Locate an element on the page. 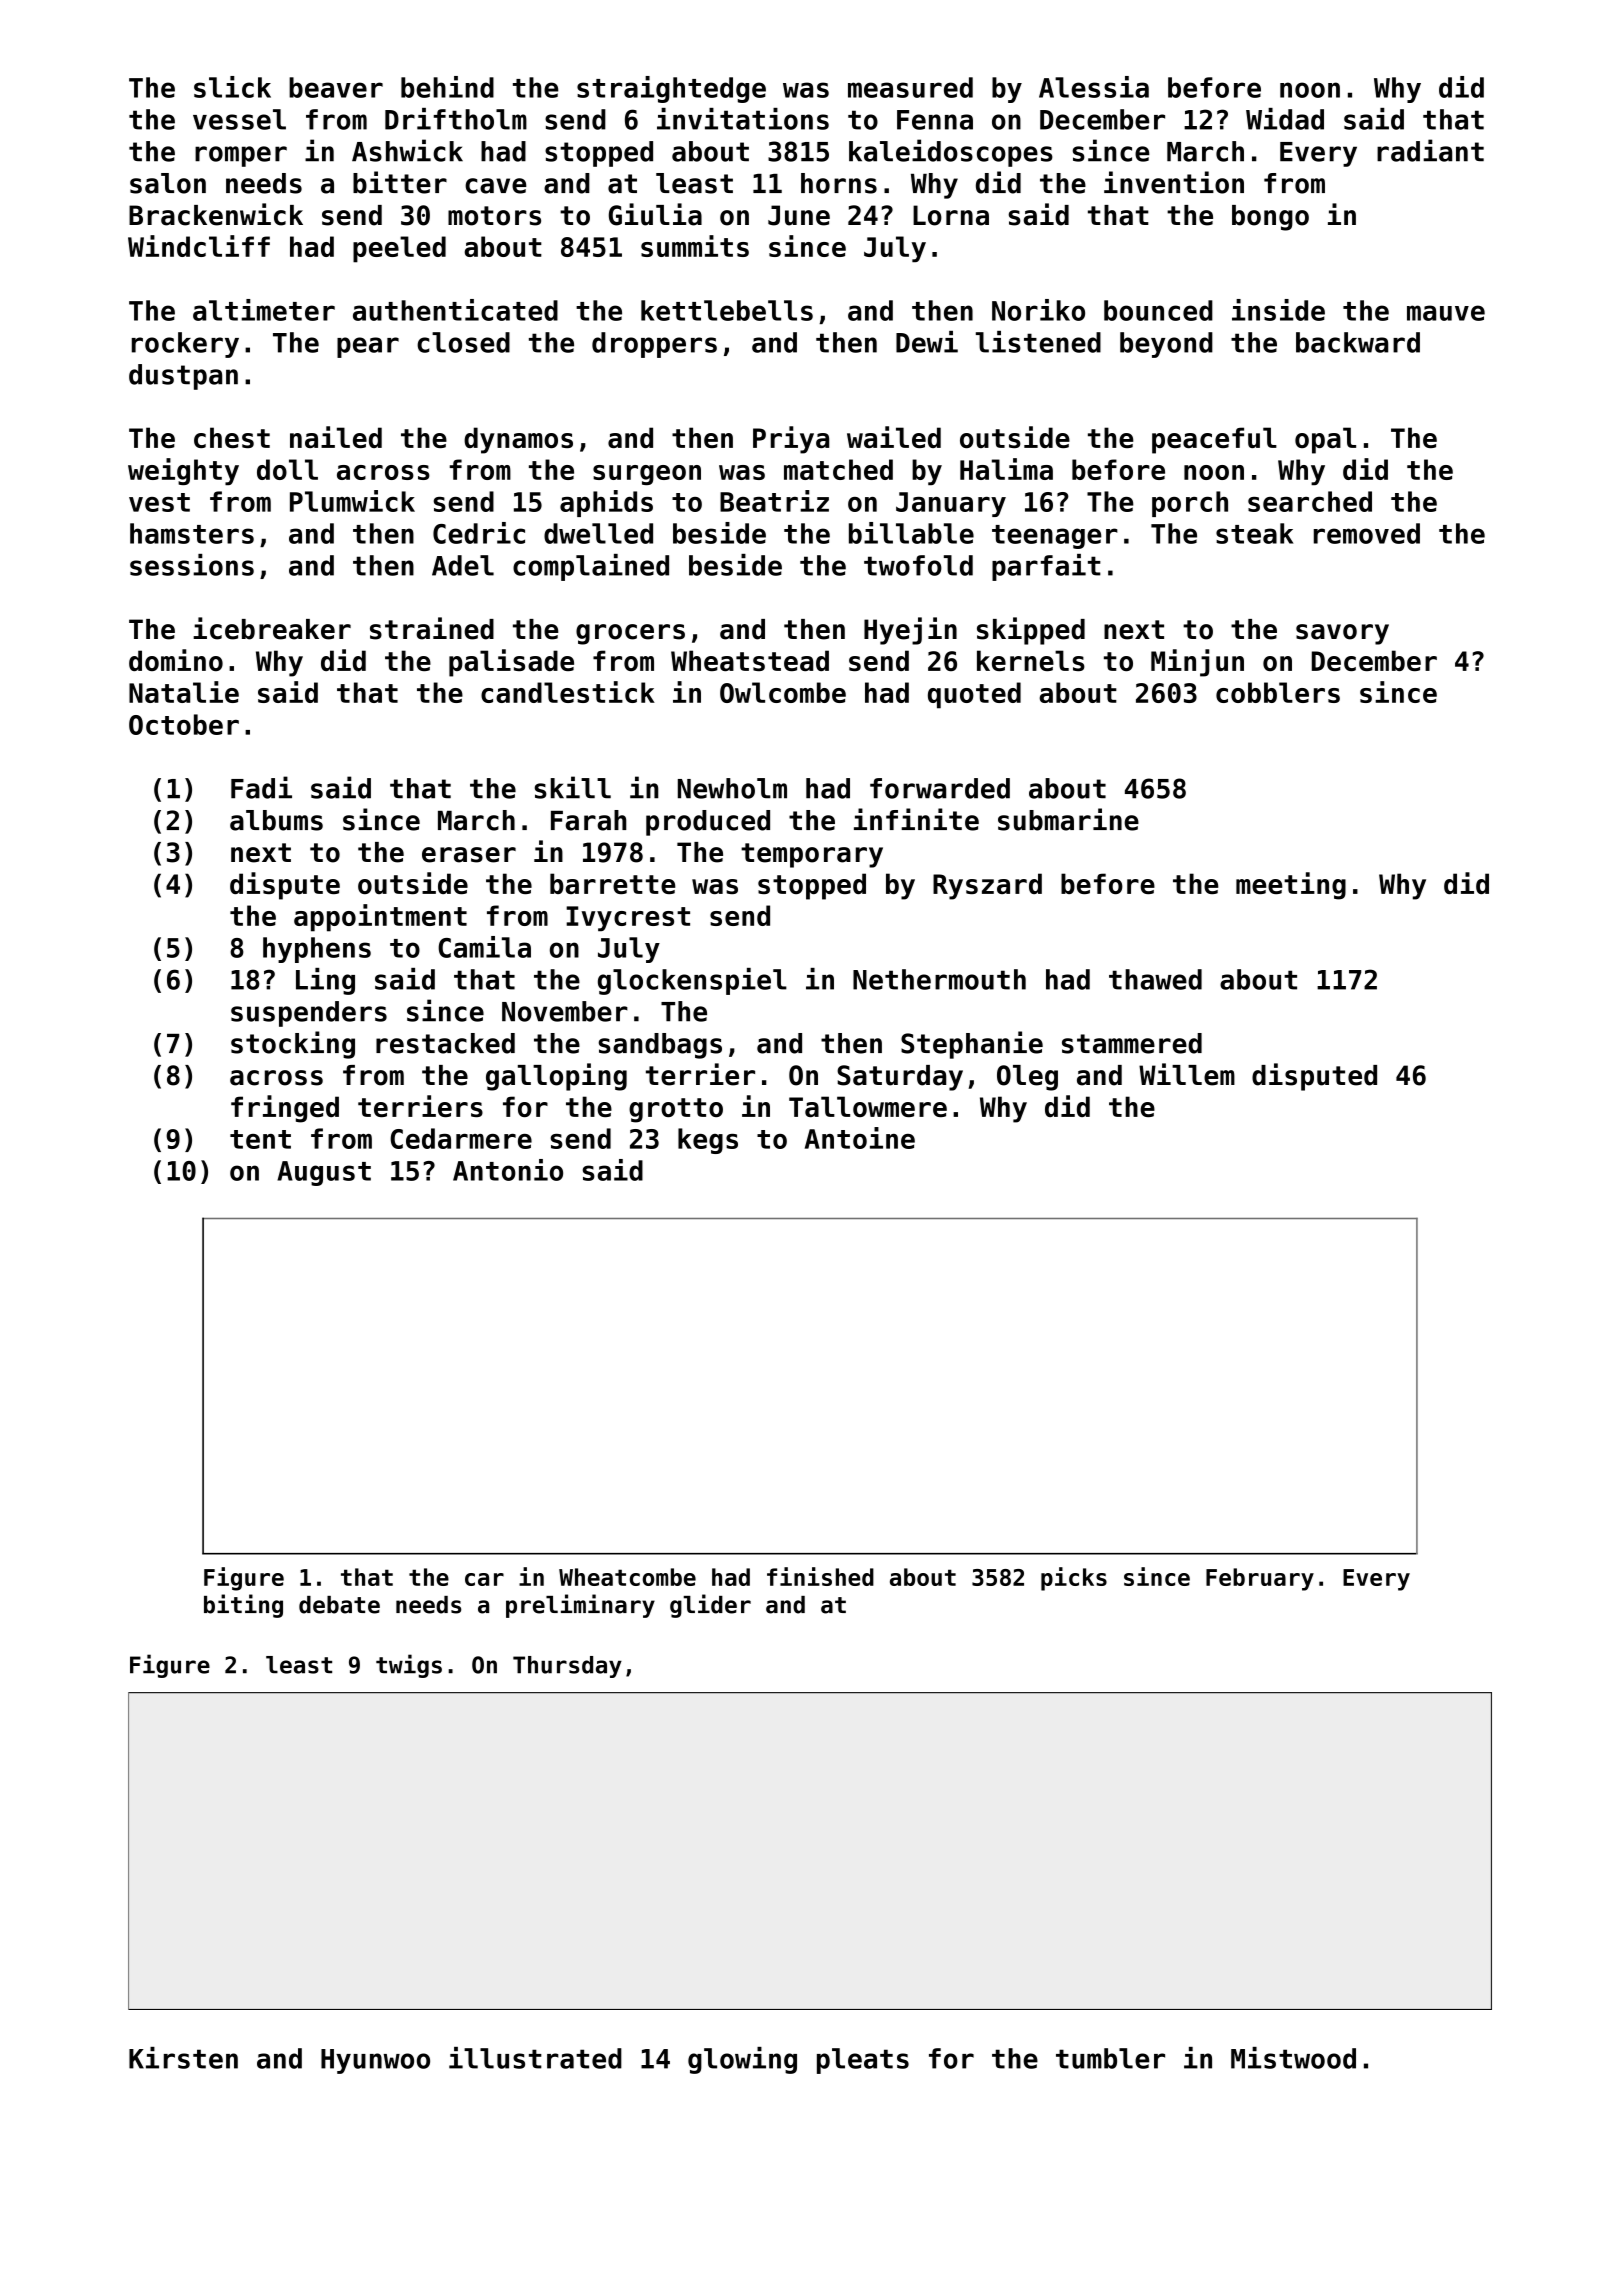 The image size is (1620, 2292). biting is located at coordinates (243, 1606).
